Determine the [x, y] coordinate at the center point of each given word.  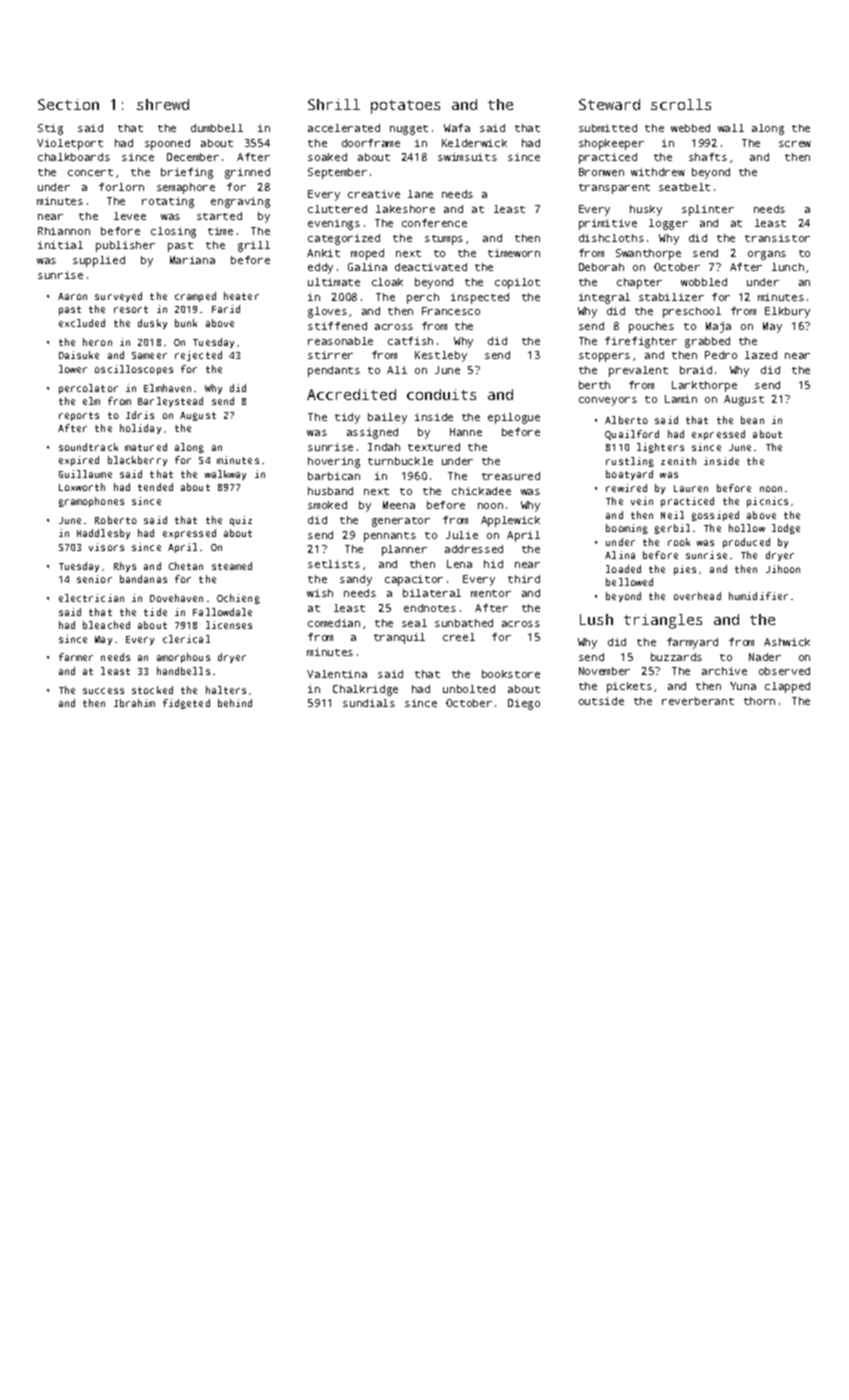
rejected [198, 356]
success [103, 691]
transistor [777, 238]
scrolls [681, 104]
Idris [140, 415]
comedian [334, 623]
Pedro [721, 355]
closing [173, 232]
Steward [609, 104]
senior [94, 579]
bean [752, 420]
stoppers [604, 357]
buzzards [676, 657]
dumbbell [217, 128]
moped [367, 254]
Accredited [351, 394]
